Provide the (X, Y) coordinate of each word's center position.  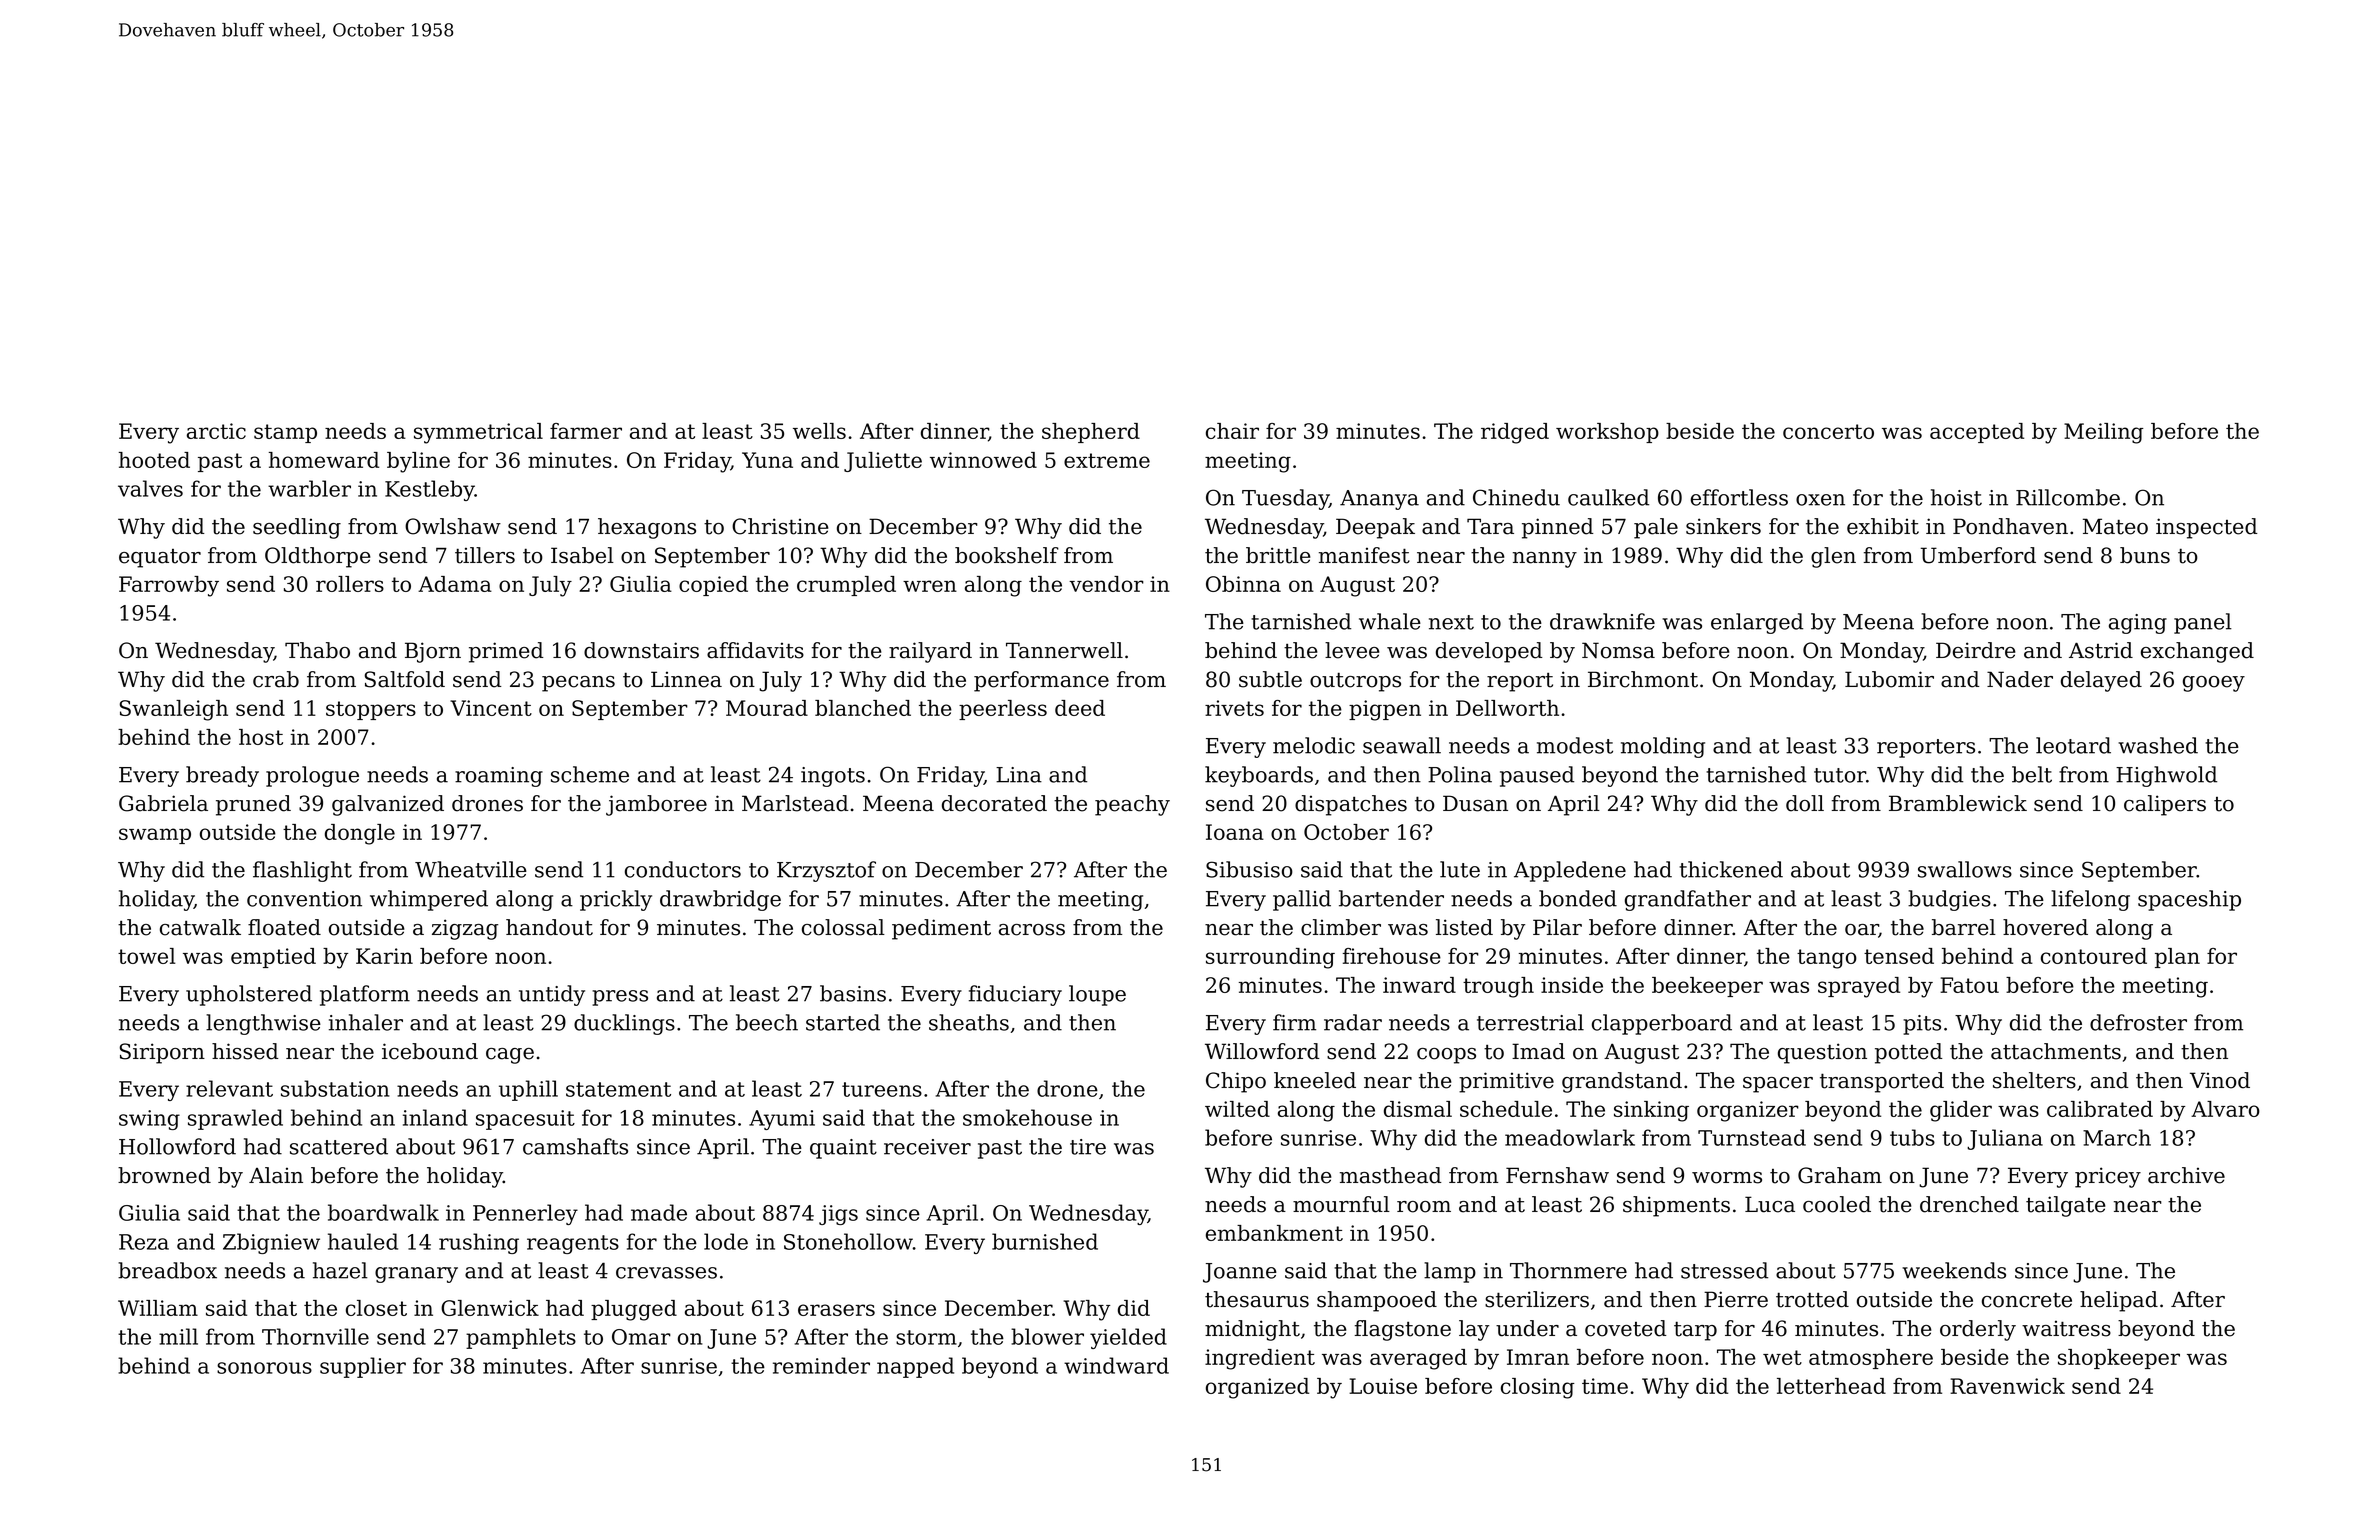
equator (160, 558)
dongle (360, 834)
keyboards (1259, 776)
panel (2203, 623)
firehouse (1392, 956)
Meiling (2104, 433)
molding (1663, 747)
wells (819, 431)
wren (930, 586)
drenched (1969, 1204)
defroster (2138, 1022)
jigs (838, 1215)
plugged (634, 1310)
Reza (144, 1242)
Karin (384, 956)
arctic (216, 431)
